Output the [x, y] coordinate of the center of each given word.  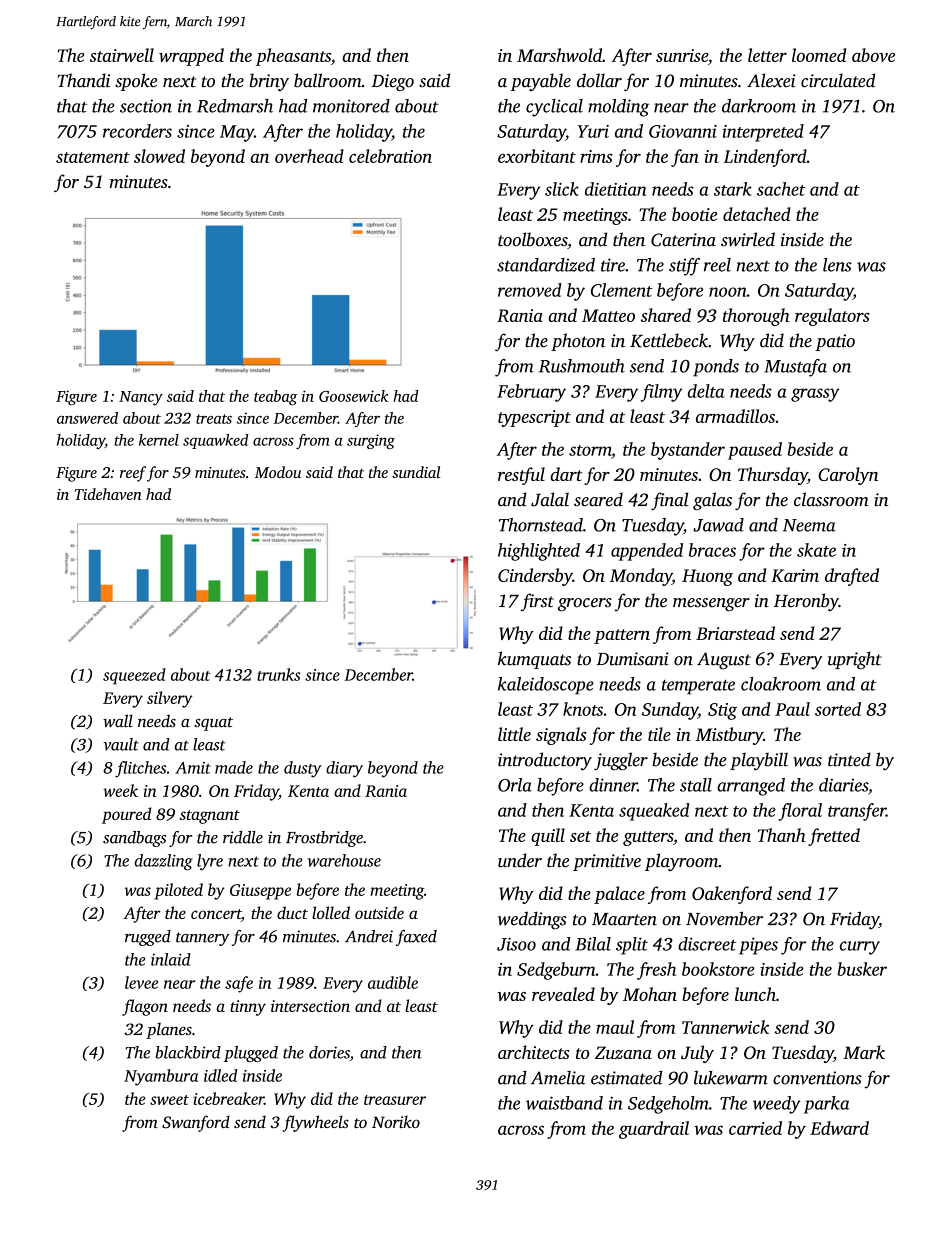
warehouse [344, 860]
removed [530, 290]
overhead [309, 156]
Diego [393, 82]
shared [666, 315]
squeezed [134, 676]
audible [393, 982]
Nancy [141, 398]
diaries [843, 785]
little [514, 734]
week [120, 790]
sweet [169, 1100]
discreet [707, 944]
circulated [838, 80]
